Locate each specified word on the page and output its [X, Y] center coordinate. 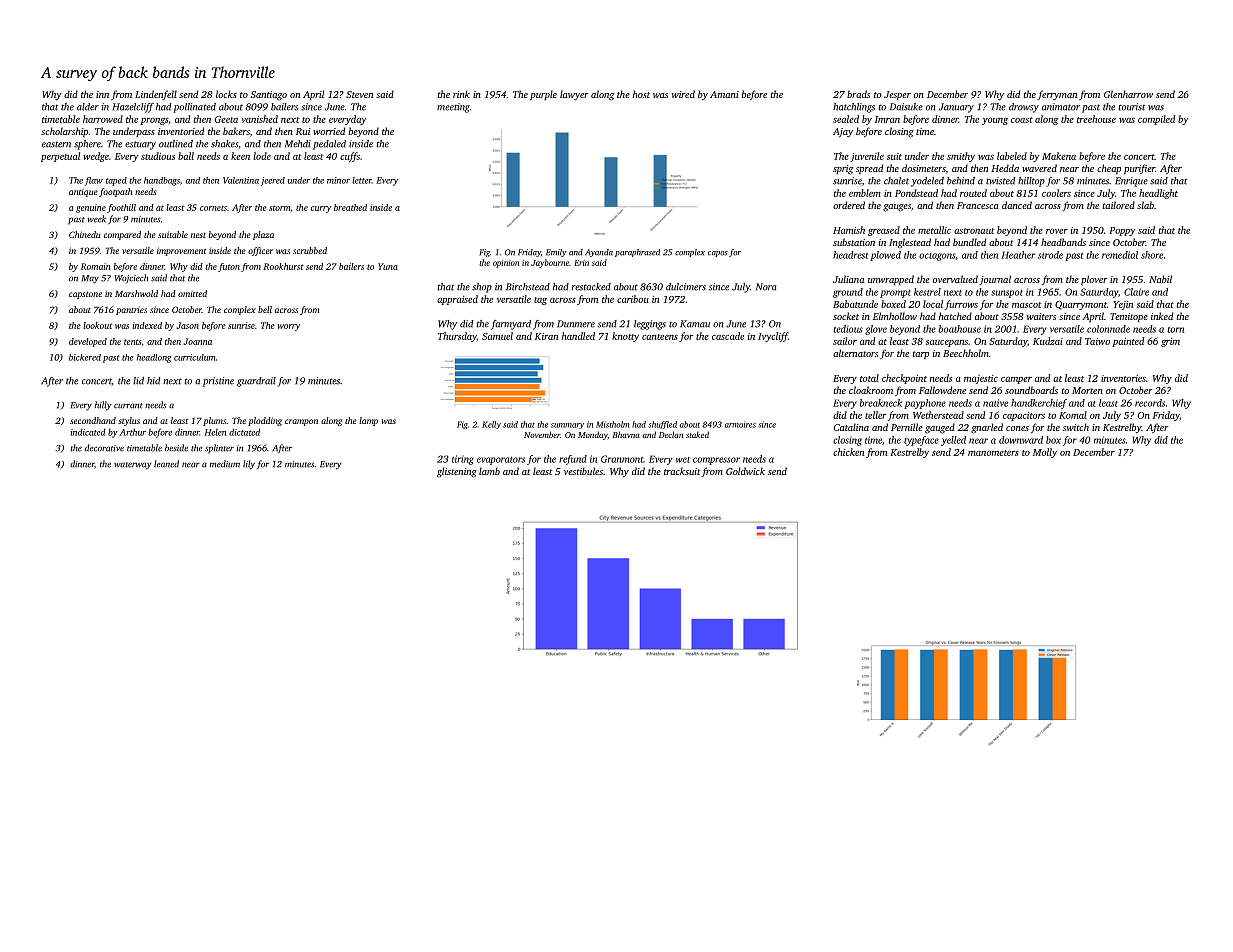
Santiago [269, 96]
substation [854, 242]
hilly [103, 406]
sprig [843, 170]
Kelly [491, 425]
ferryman [1057, 95]
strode [1050, 255]
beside [176, 448]
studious [158, 156]
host [641, 94]
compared [122, 235]
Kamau [695, 324]
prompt [895, 294]
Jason [187, 325]
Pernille [907, 427]
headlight [1158, 194]
